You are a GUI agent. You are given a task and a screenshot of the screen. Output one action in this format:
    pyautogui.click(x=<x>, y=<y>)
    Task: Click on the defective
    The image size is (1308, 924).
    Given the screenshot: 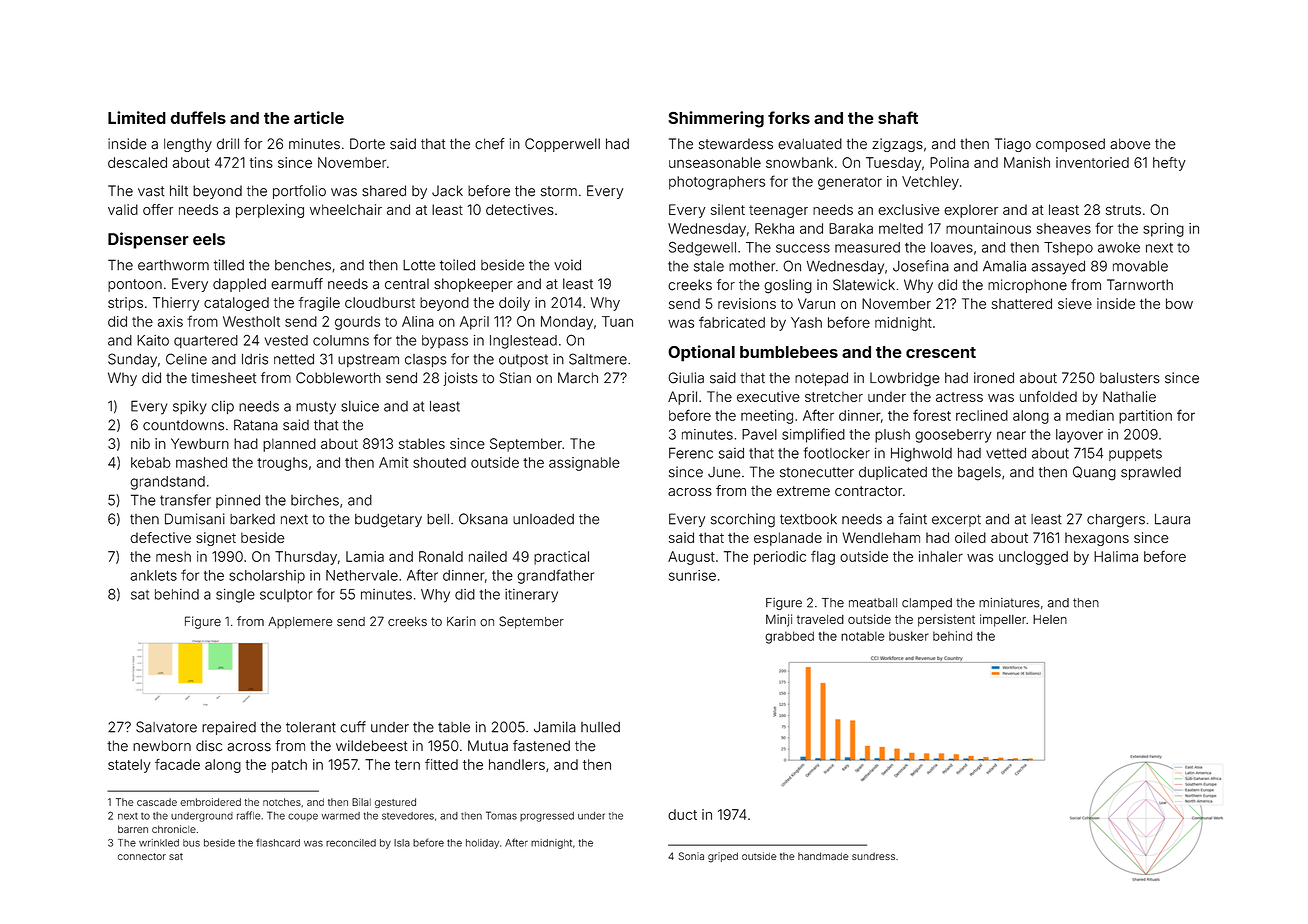 What is the action you would take?
    pyautogui.click(x=160, y=537)
